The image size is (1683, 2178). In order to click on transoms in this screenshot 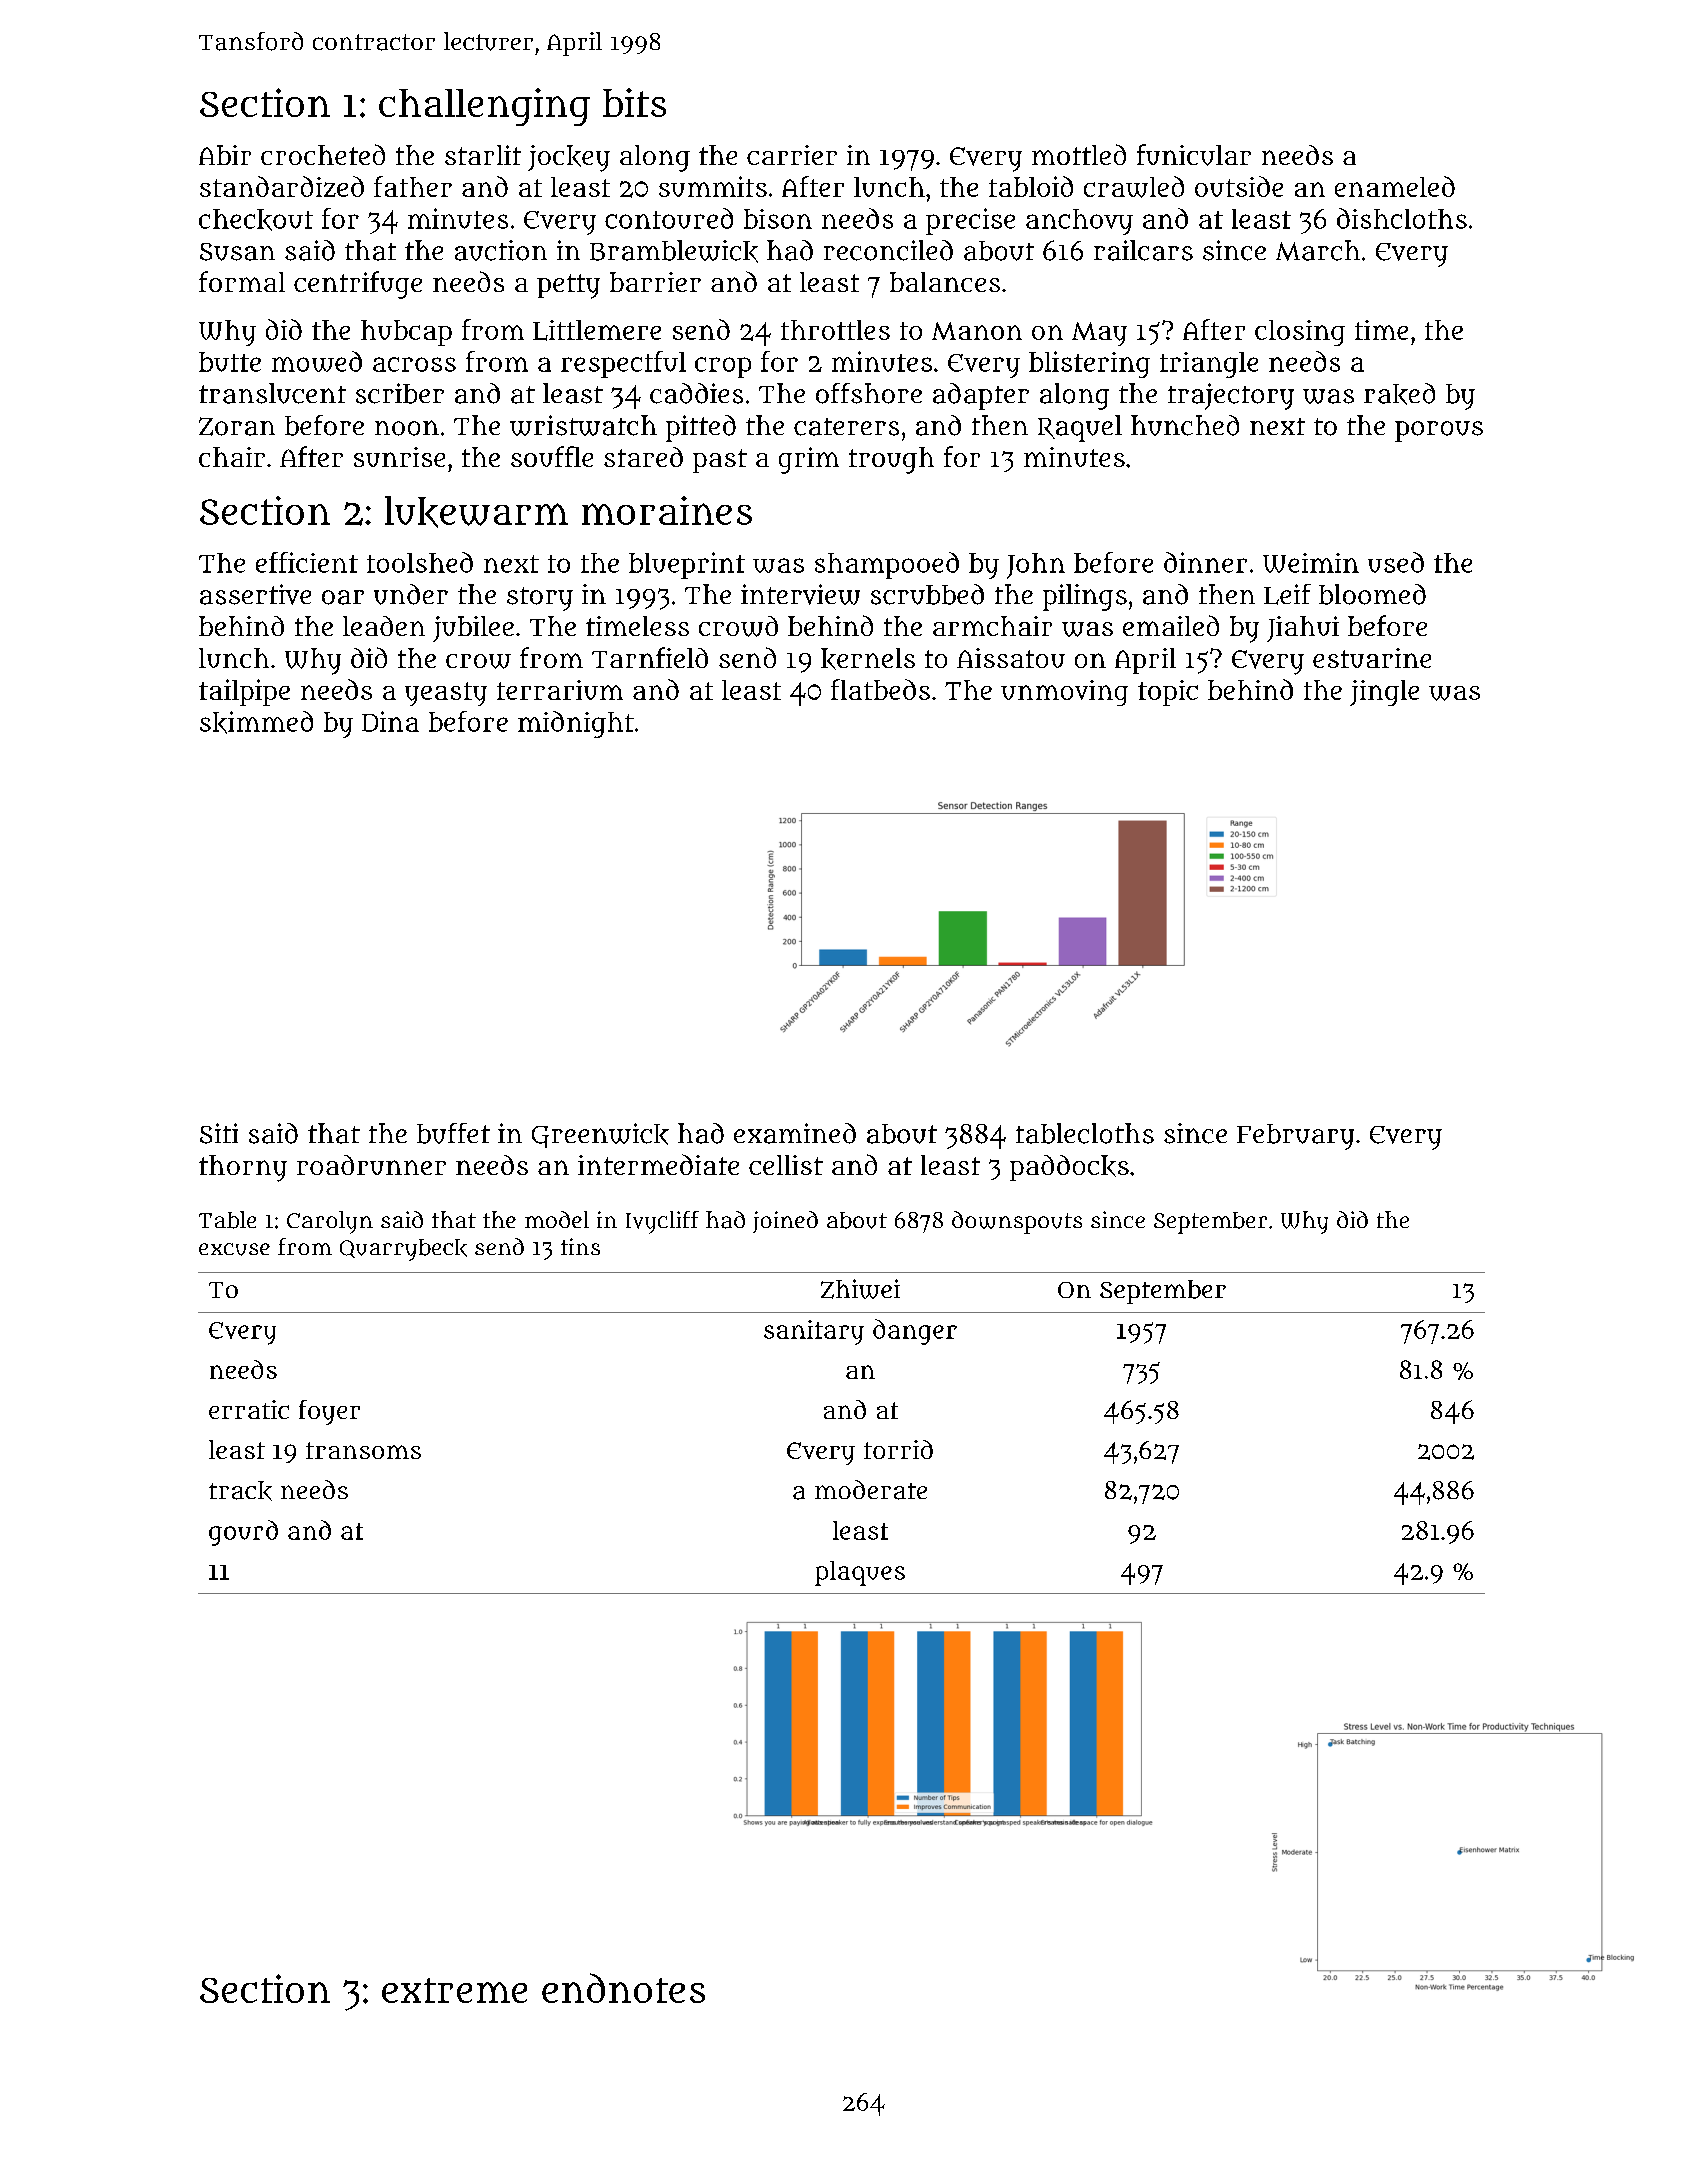, I will do `click(363, 1450)`.
